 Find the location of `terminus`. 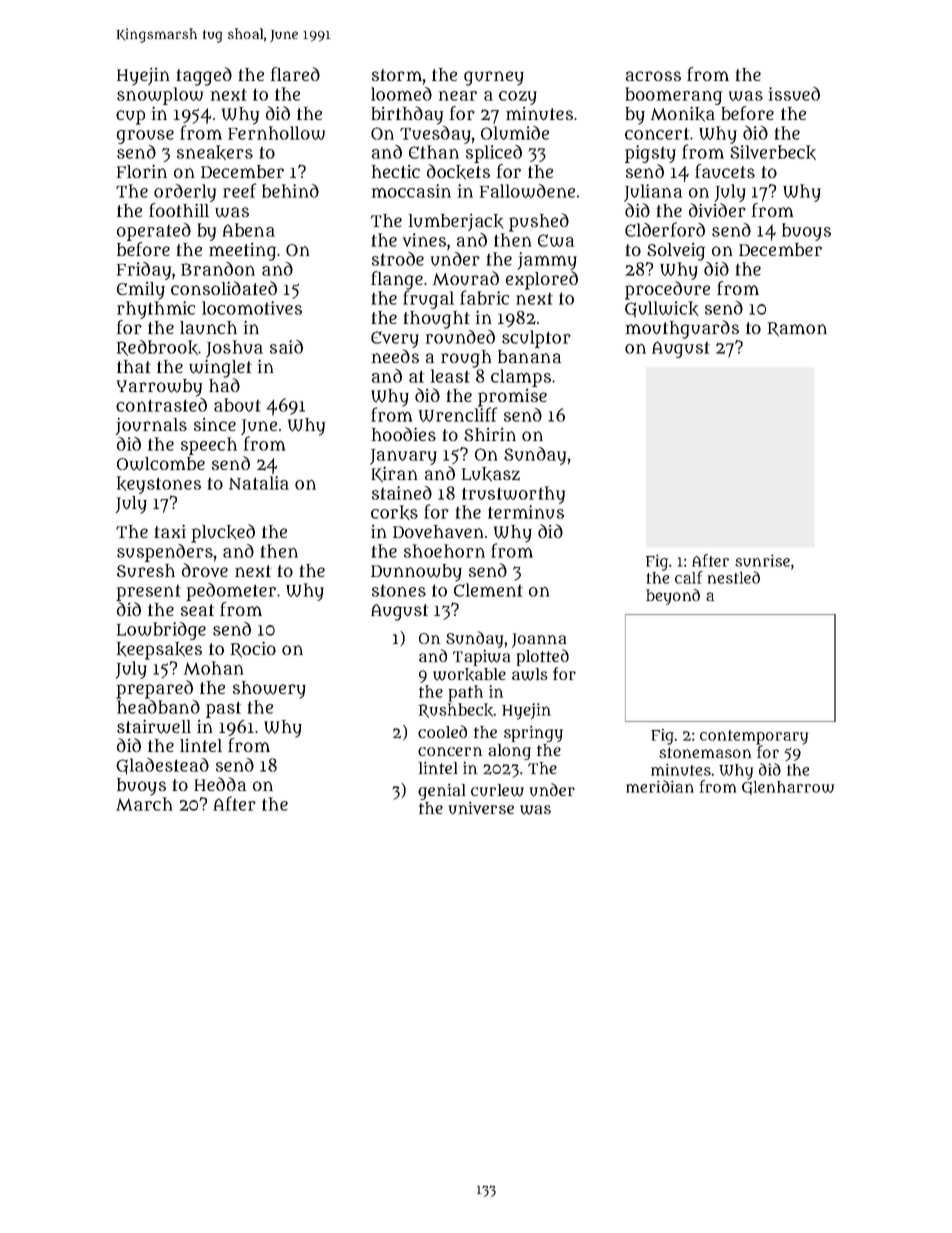

terminus is located at coordinates (526, 512).
